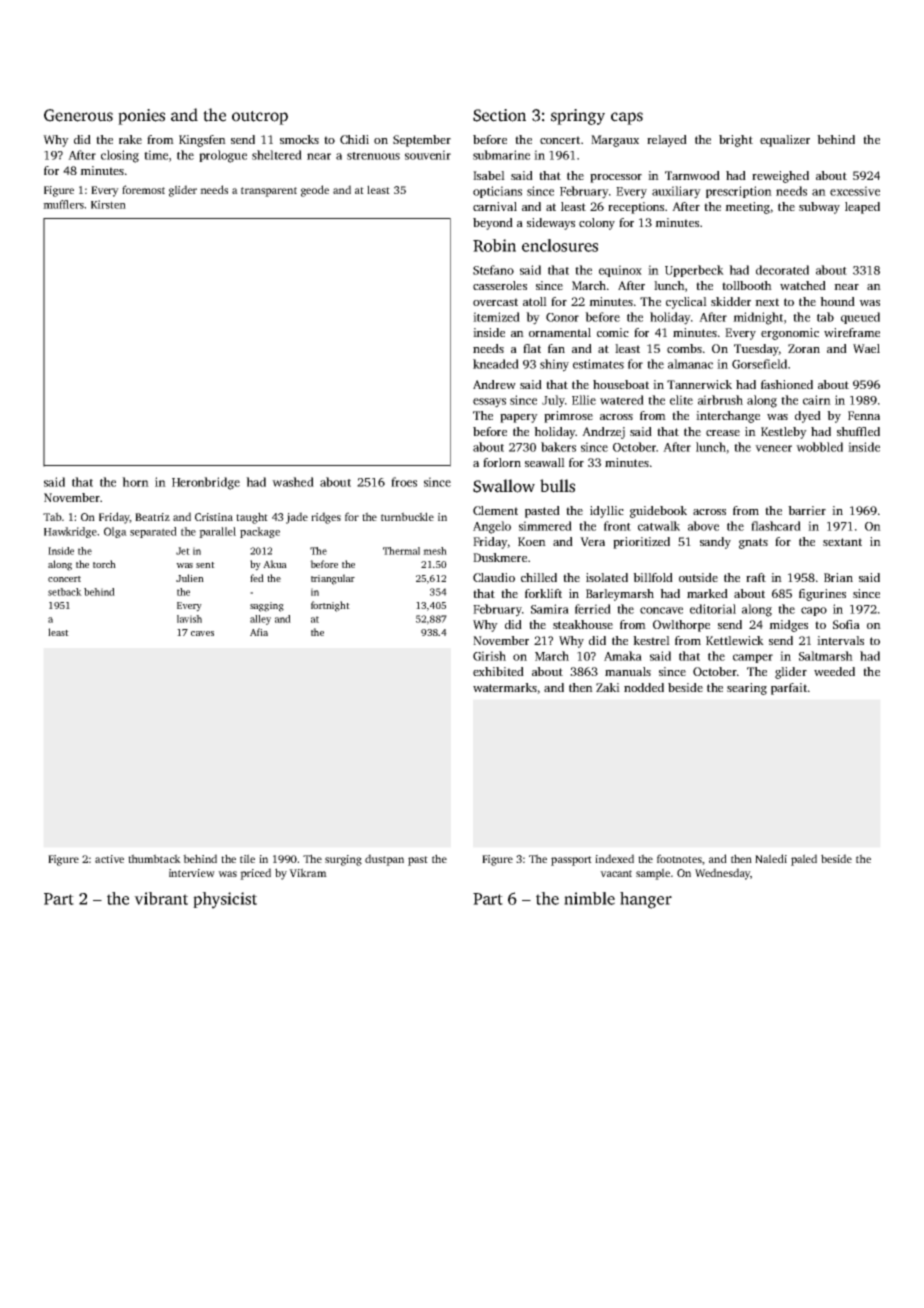 The width and height of the image is (924, 1308). What do you see at coordinates (698, 577) in the image?
I see `outside` at bounding box center [698, 577].
